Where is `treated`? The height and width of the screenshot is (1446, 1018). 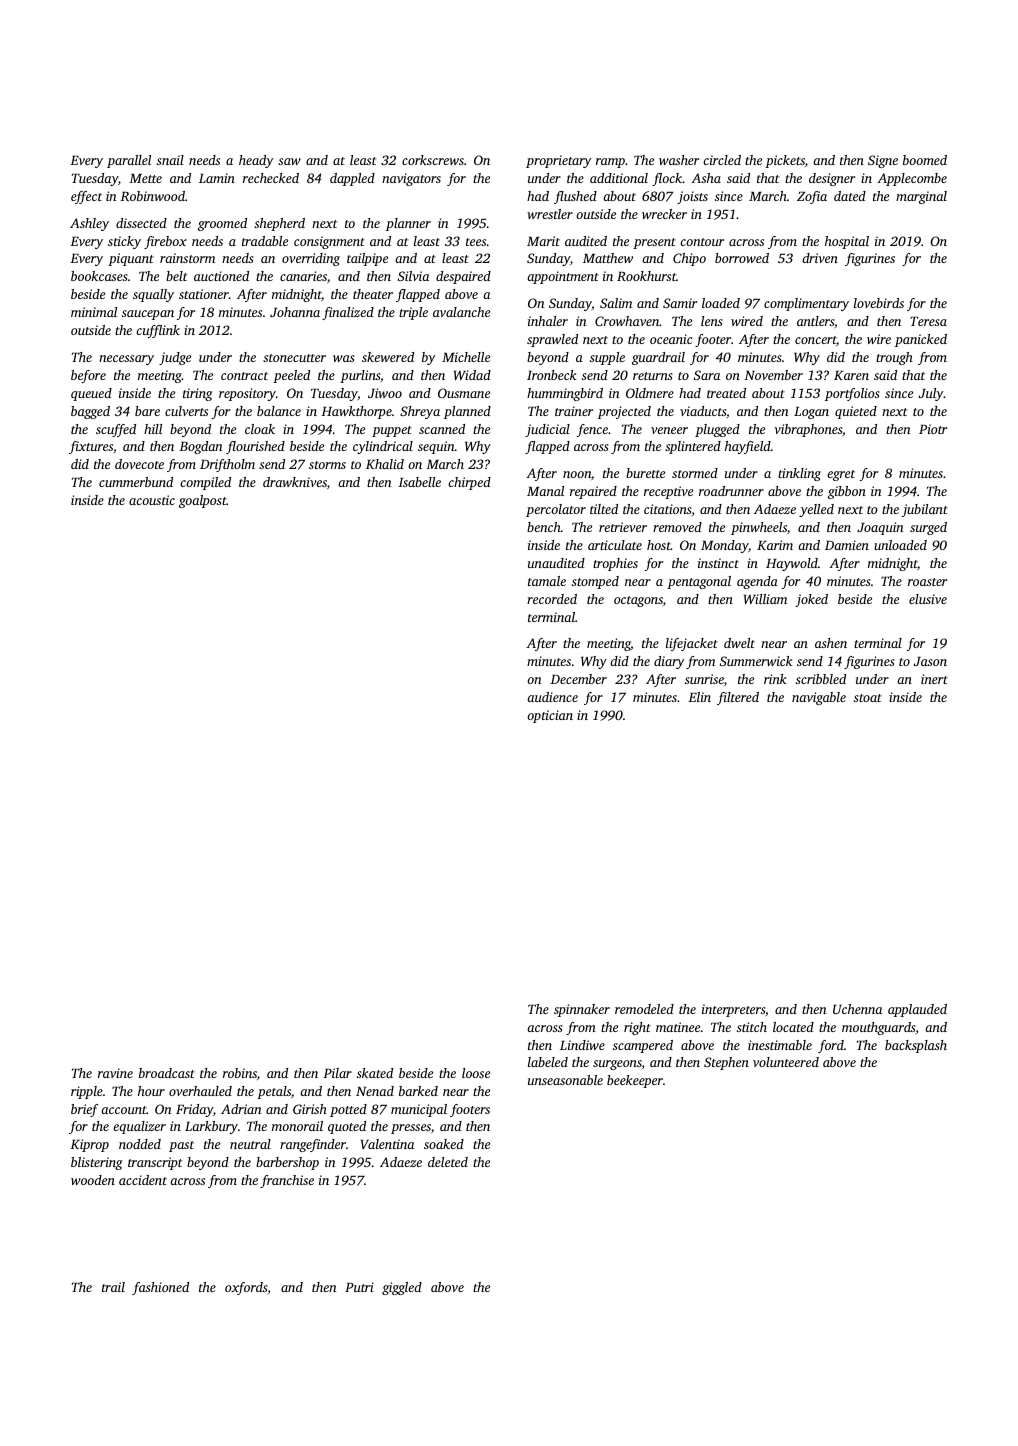 treated is located at coordinates (726, 393).
